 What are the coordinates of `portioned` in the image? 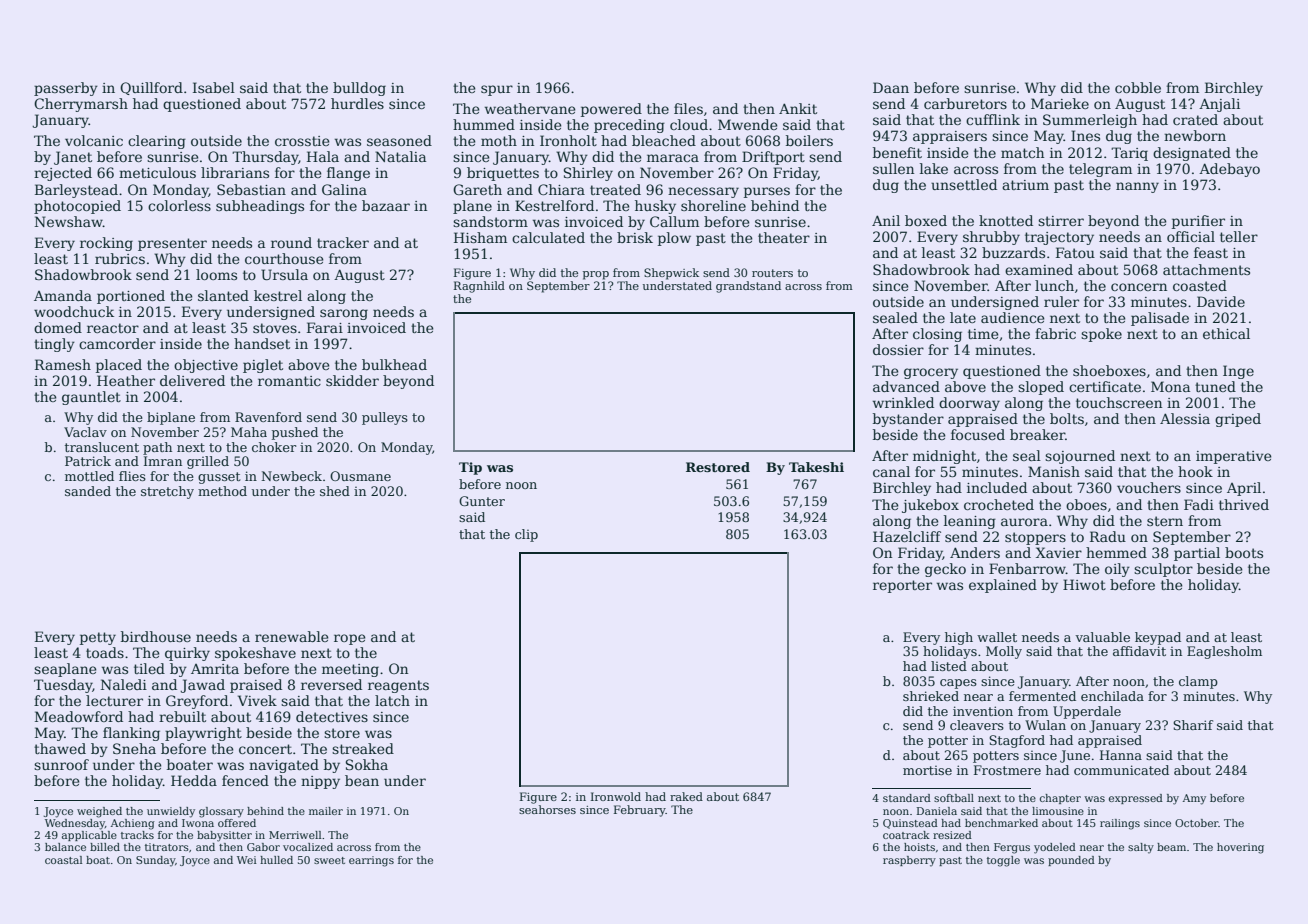 It's located at (131, 297).
